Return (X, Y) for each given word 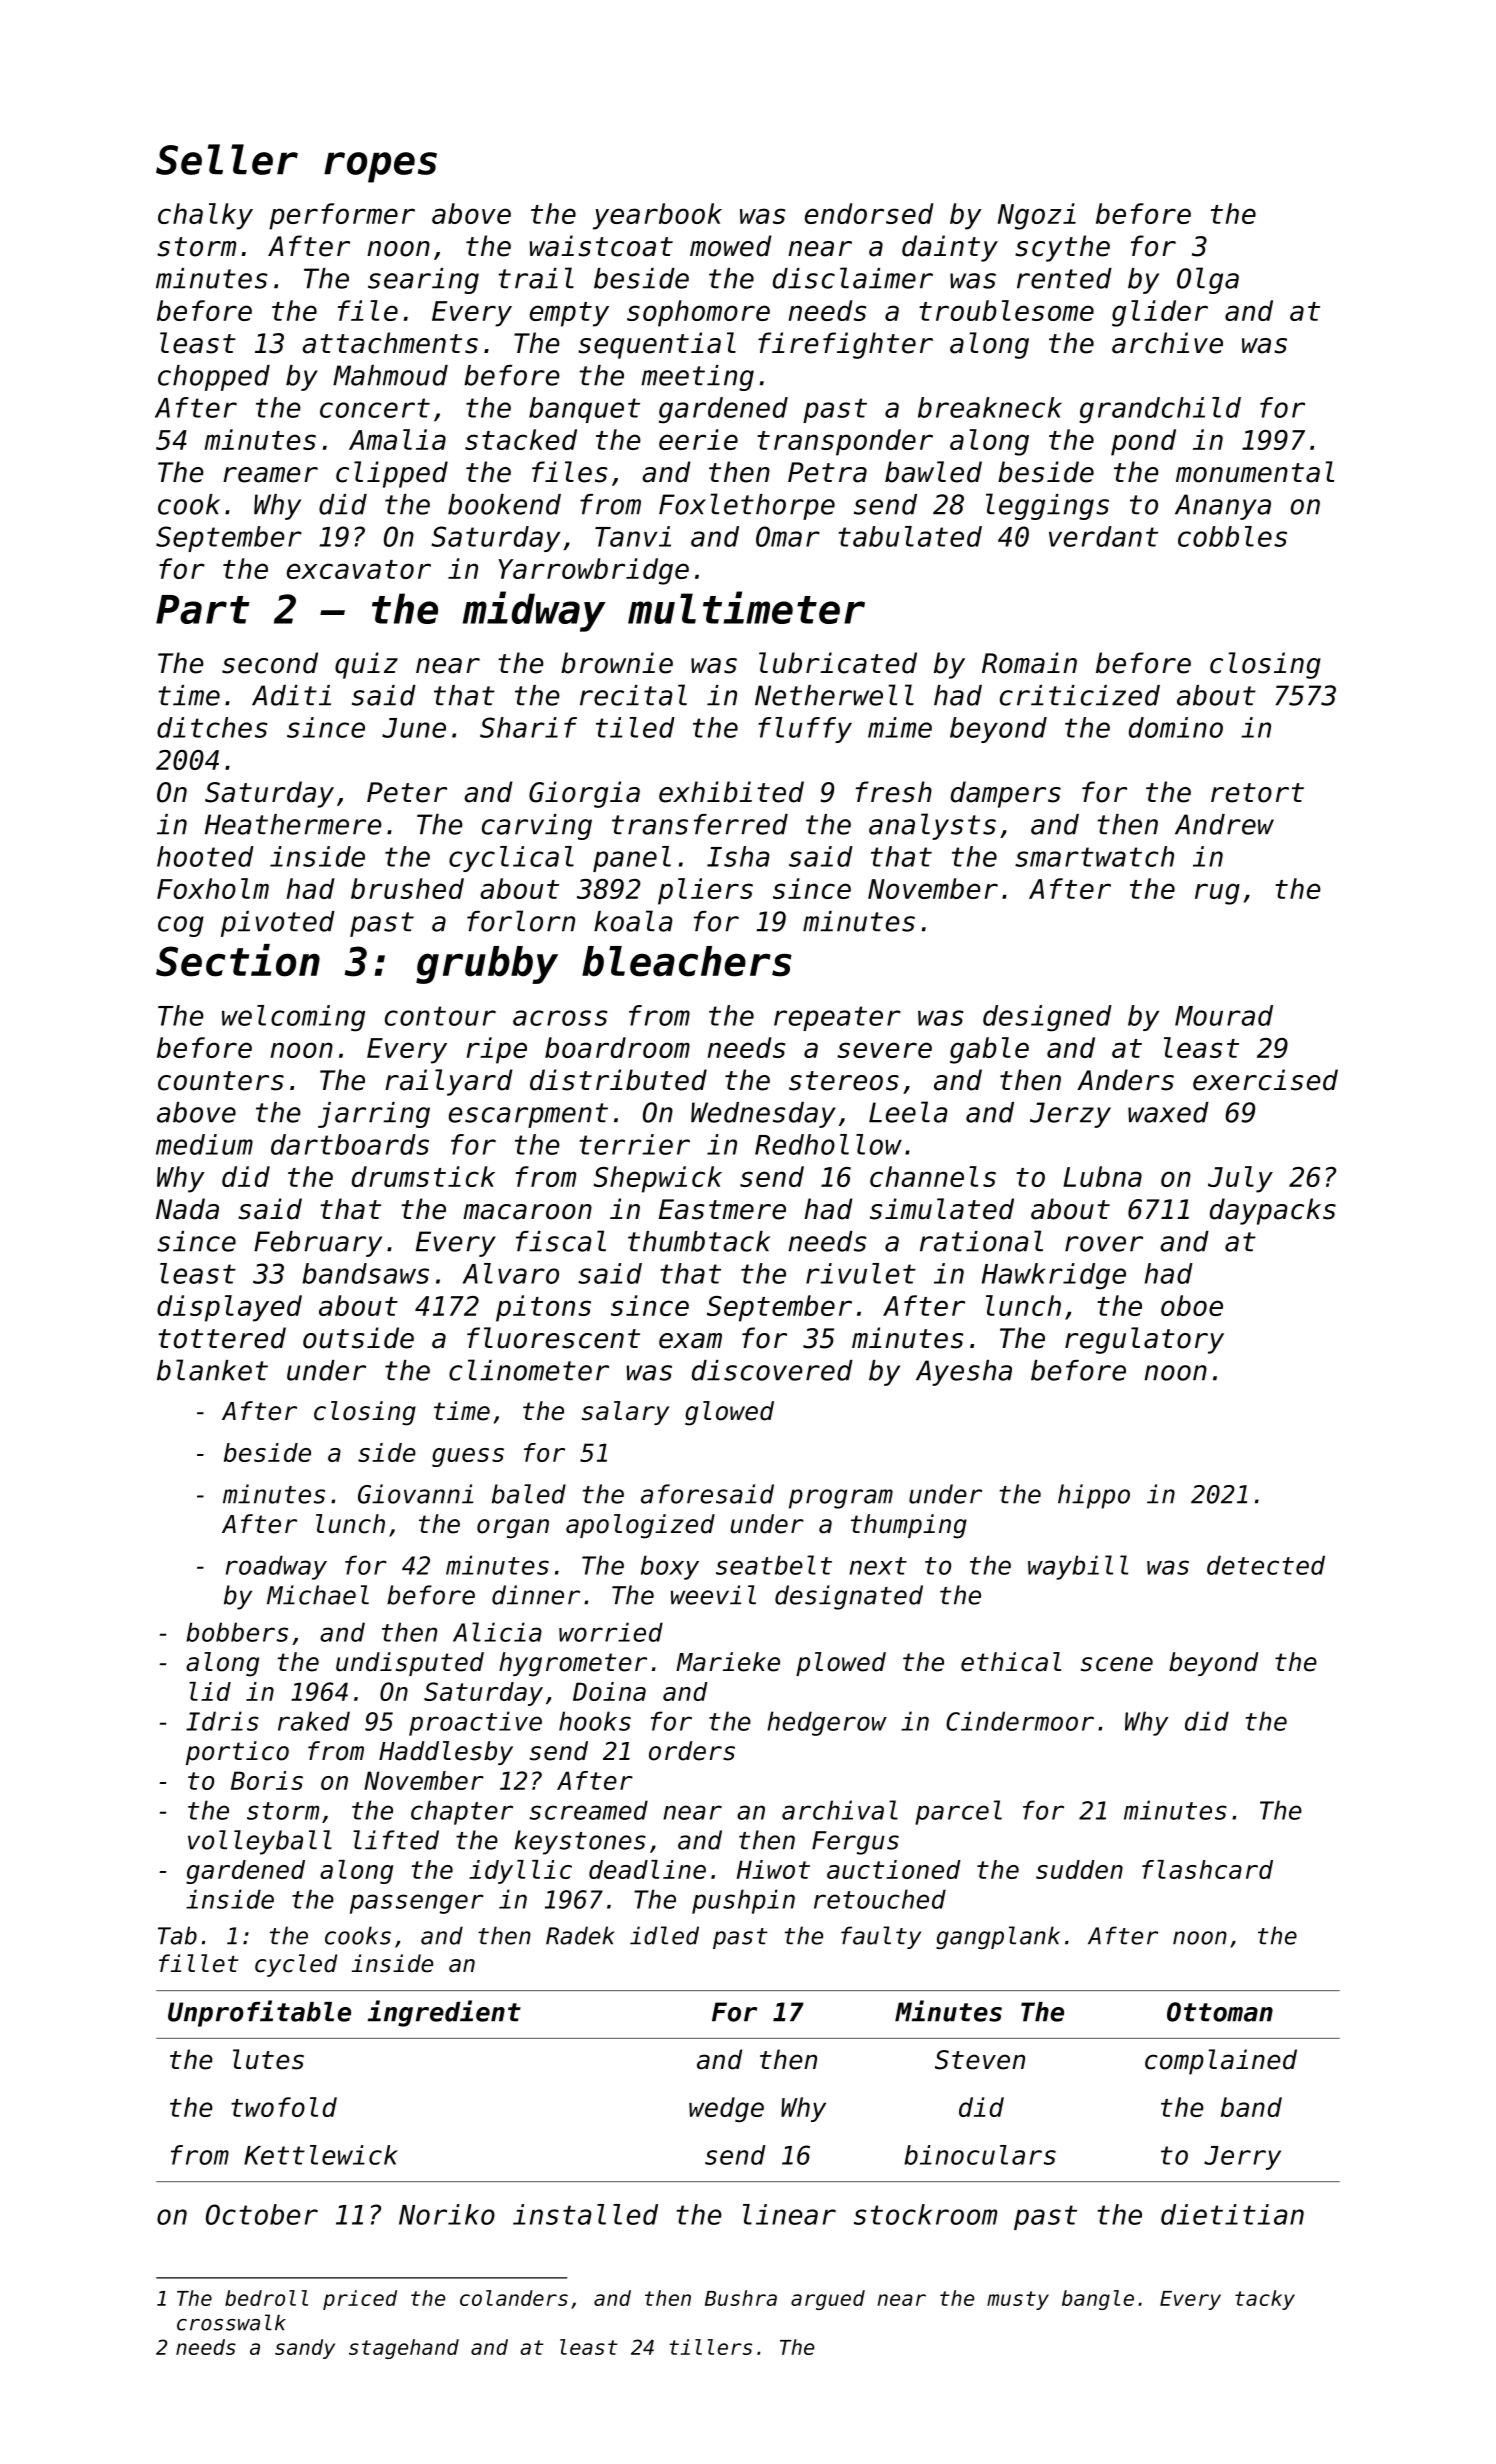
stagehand (404, 2349)
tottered (222, 1338)
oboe (1192, 1305)
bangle (1098, 2300)
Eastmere (722, 1209)
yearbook (657, 216)
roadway (276, 1567)
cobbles (1232, 536)
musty (1018, 2300)
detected (1266, 1565)
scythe (1062, 248)
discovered (772, 1370)
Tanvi (633, 536)
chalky (205, 216)
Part (203, 609)
